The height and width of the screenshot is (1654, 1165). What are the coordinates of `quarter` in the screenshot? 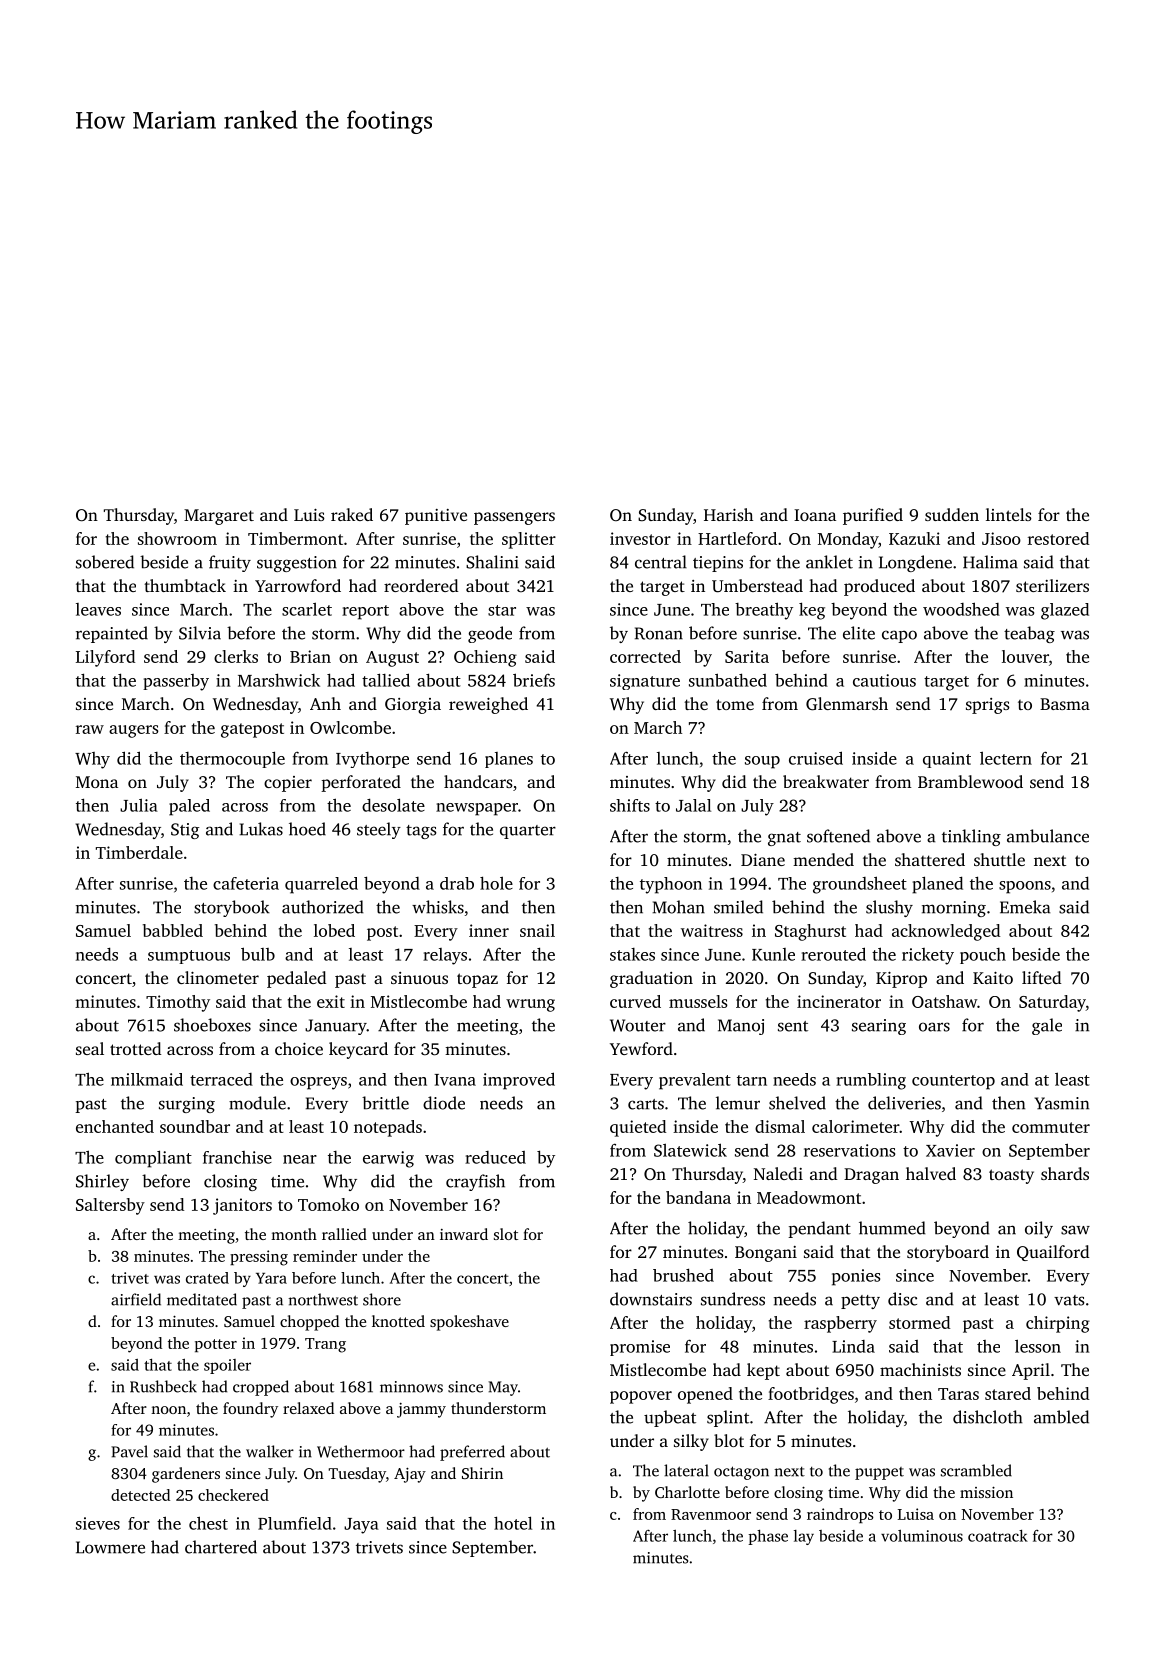 It's located at (528, 832).
